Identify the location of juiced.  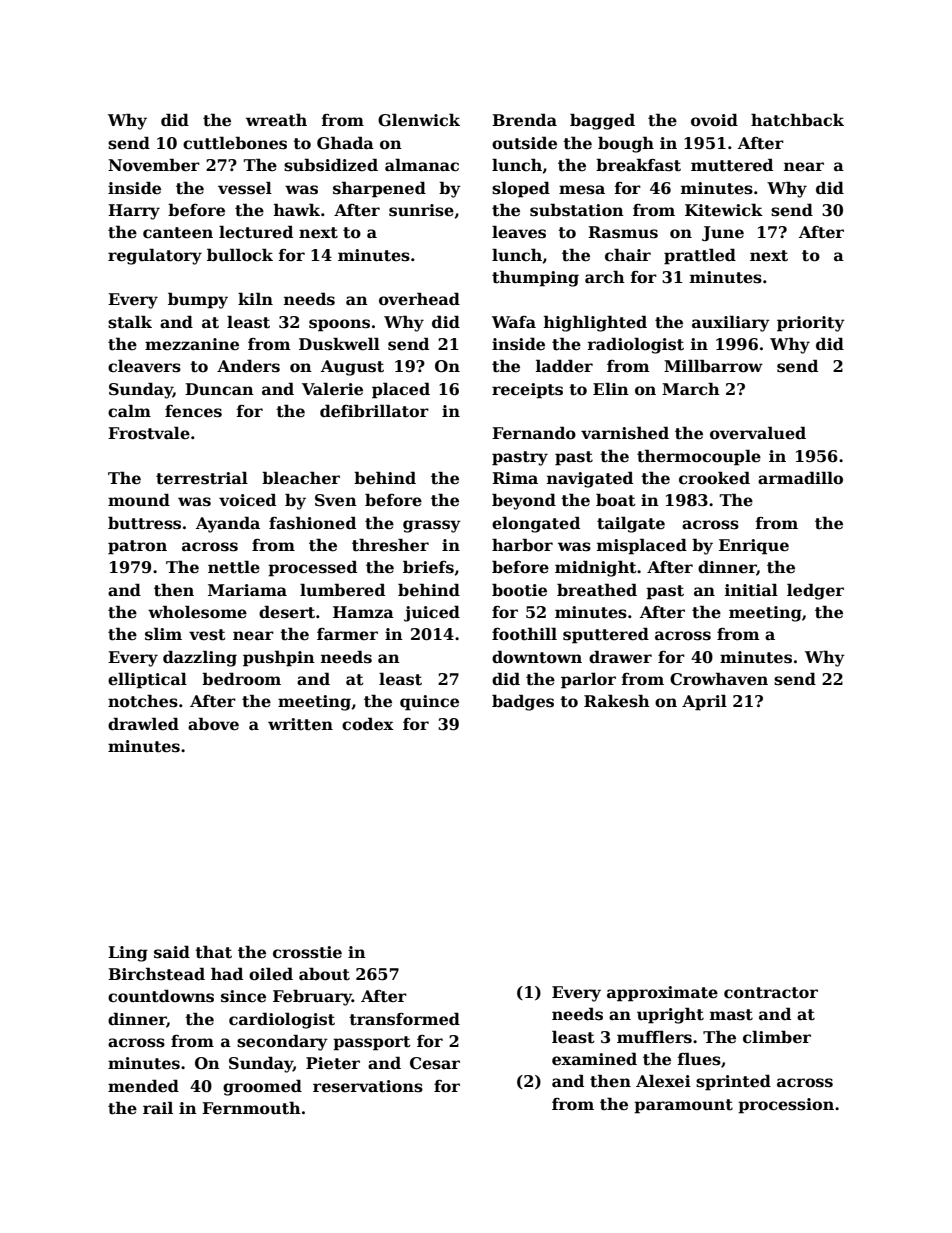
(432, 613).
